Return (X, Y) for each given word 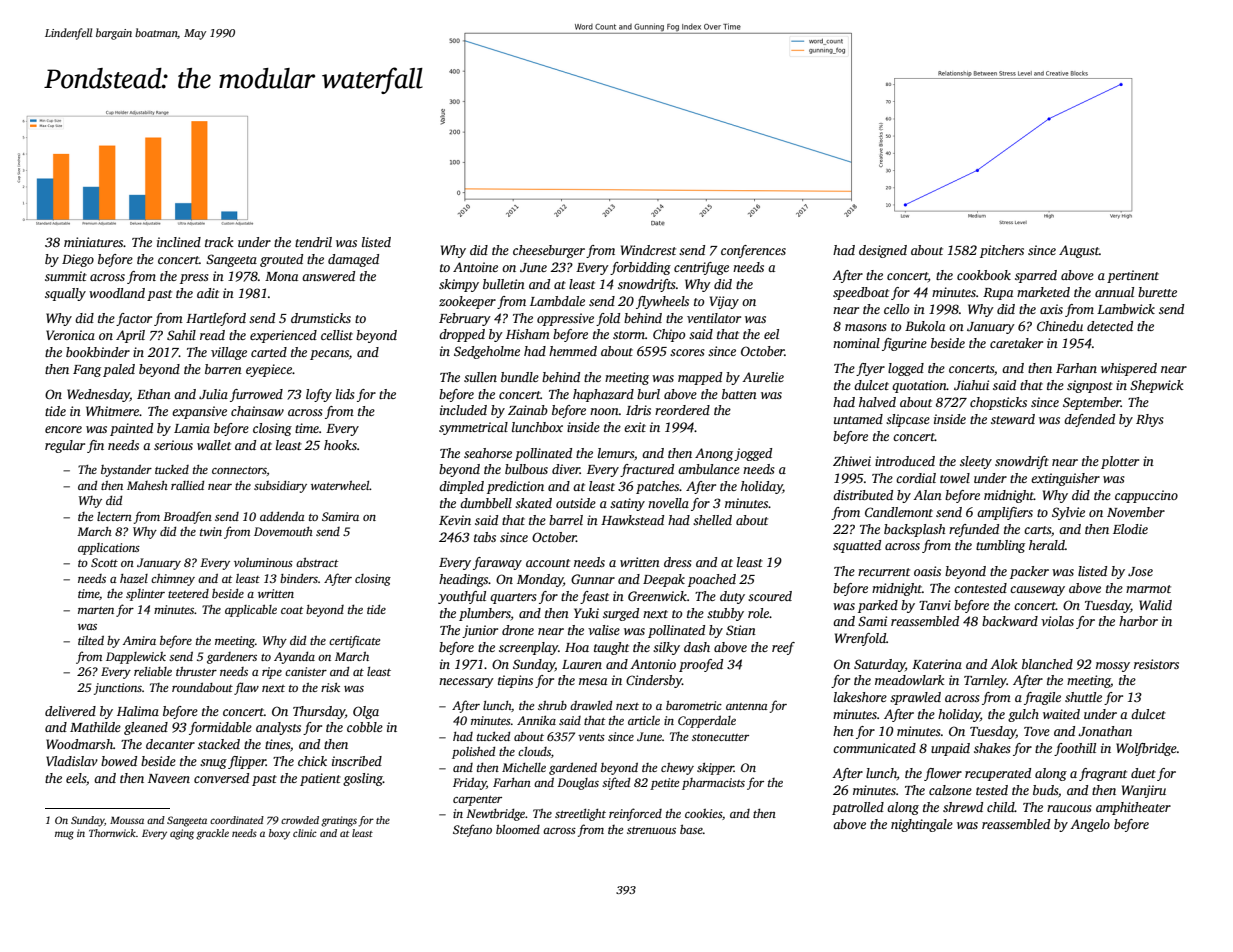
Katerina (937, 664)
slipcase (908, 420)
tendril (313, 242)
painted (131, 429)
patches (657, 487)
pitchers (1002, 251)
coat (292, 610)
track (219, 242)
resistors (1156, 664)
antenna (747, 706)
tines (277, 744)
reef (783, 648)
